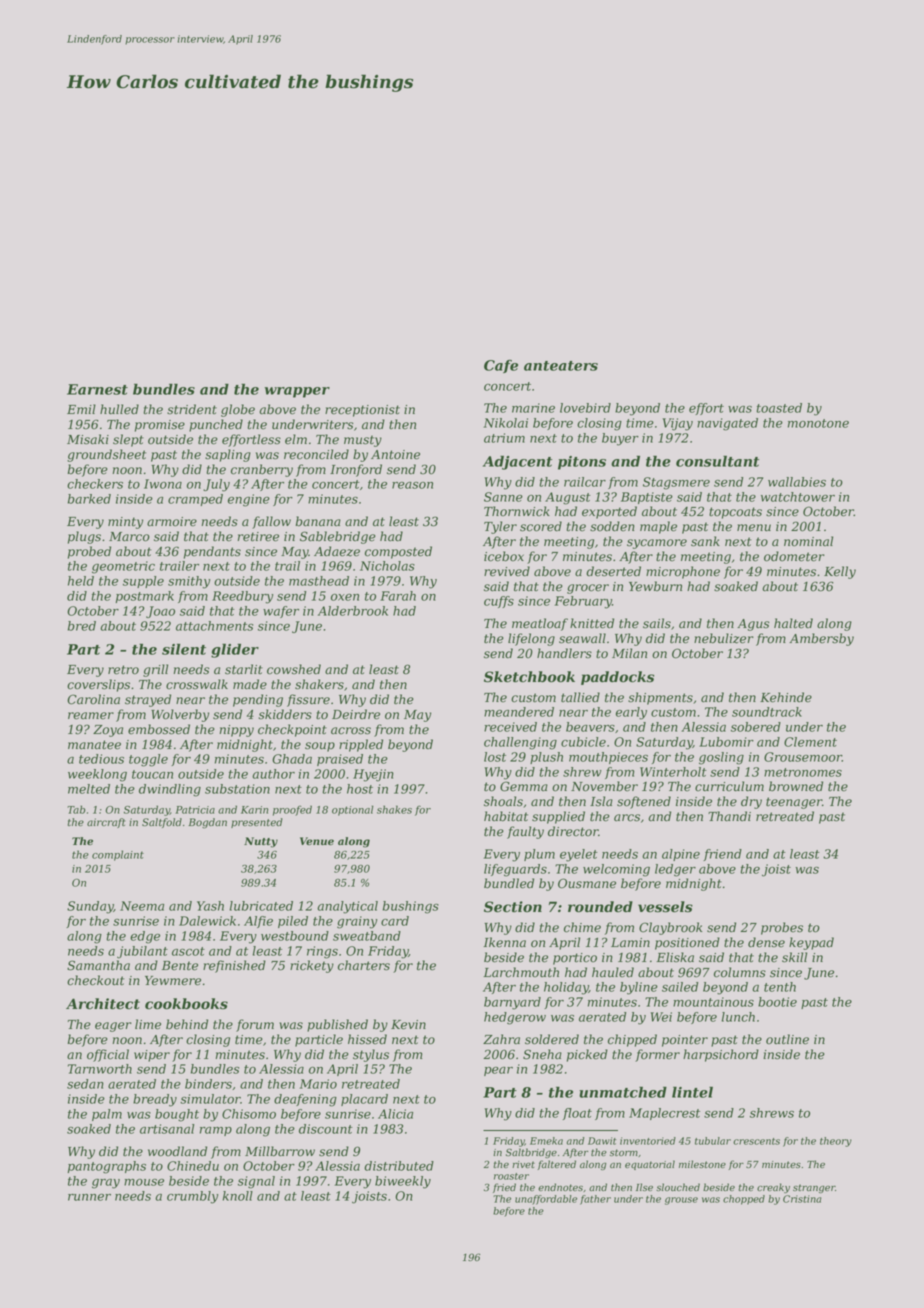  Describe the element at coordinates (367, 936) in the page. I see `sweatband` at that location.
